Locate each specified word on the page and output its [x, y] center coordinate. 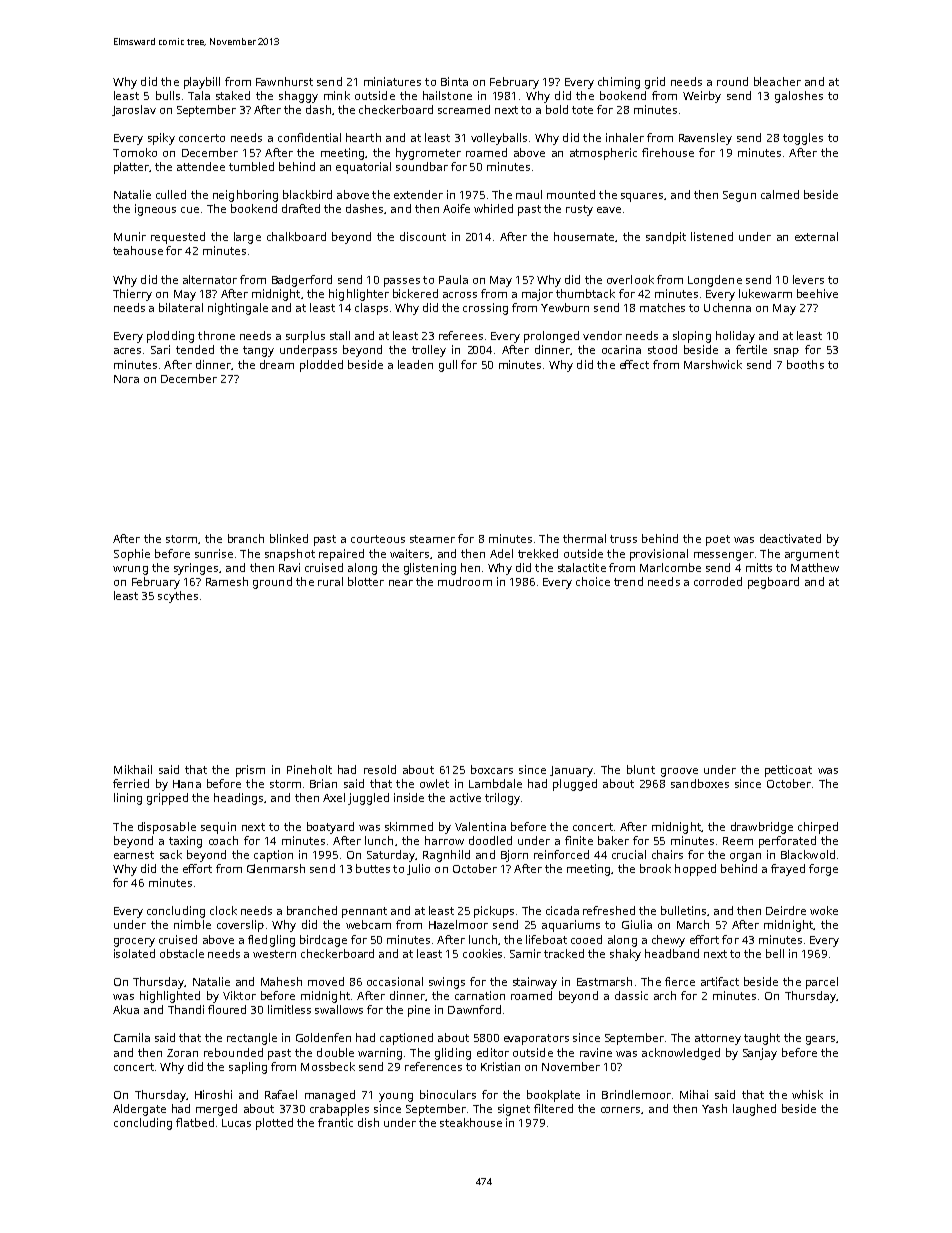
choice [593, 581]
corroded [718, 581]
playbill [202, 83]
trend [628, 581]
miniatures [392, 81]
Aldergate [139, 1110]
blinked [289, 538]
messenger [724, 556]
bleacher [777, 81]
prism [250, 771]
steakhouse [471, 1122]
